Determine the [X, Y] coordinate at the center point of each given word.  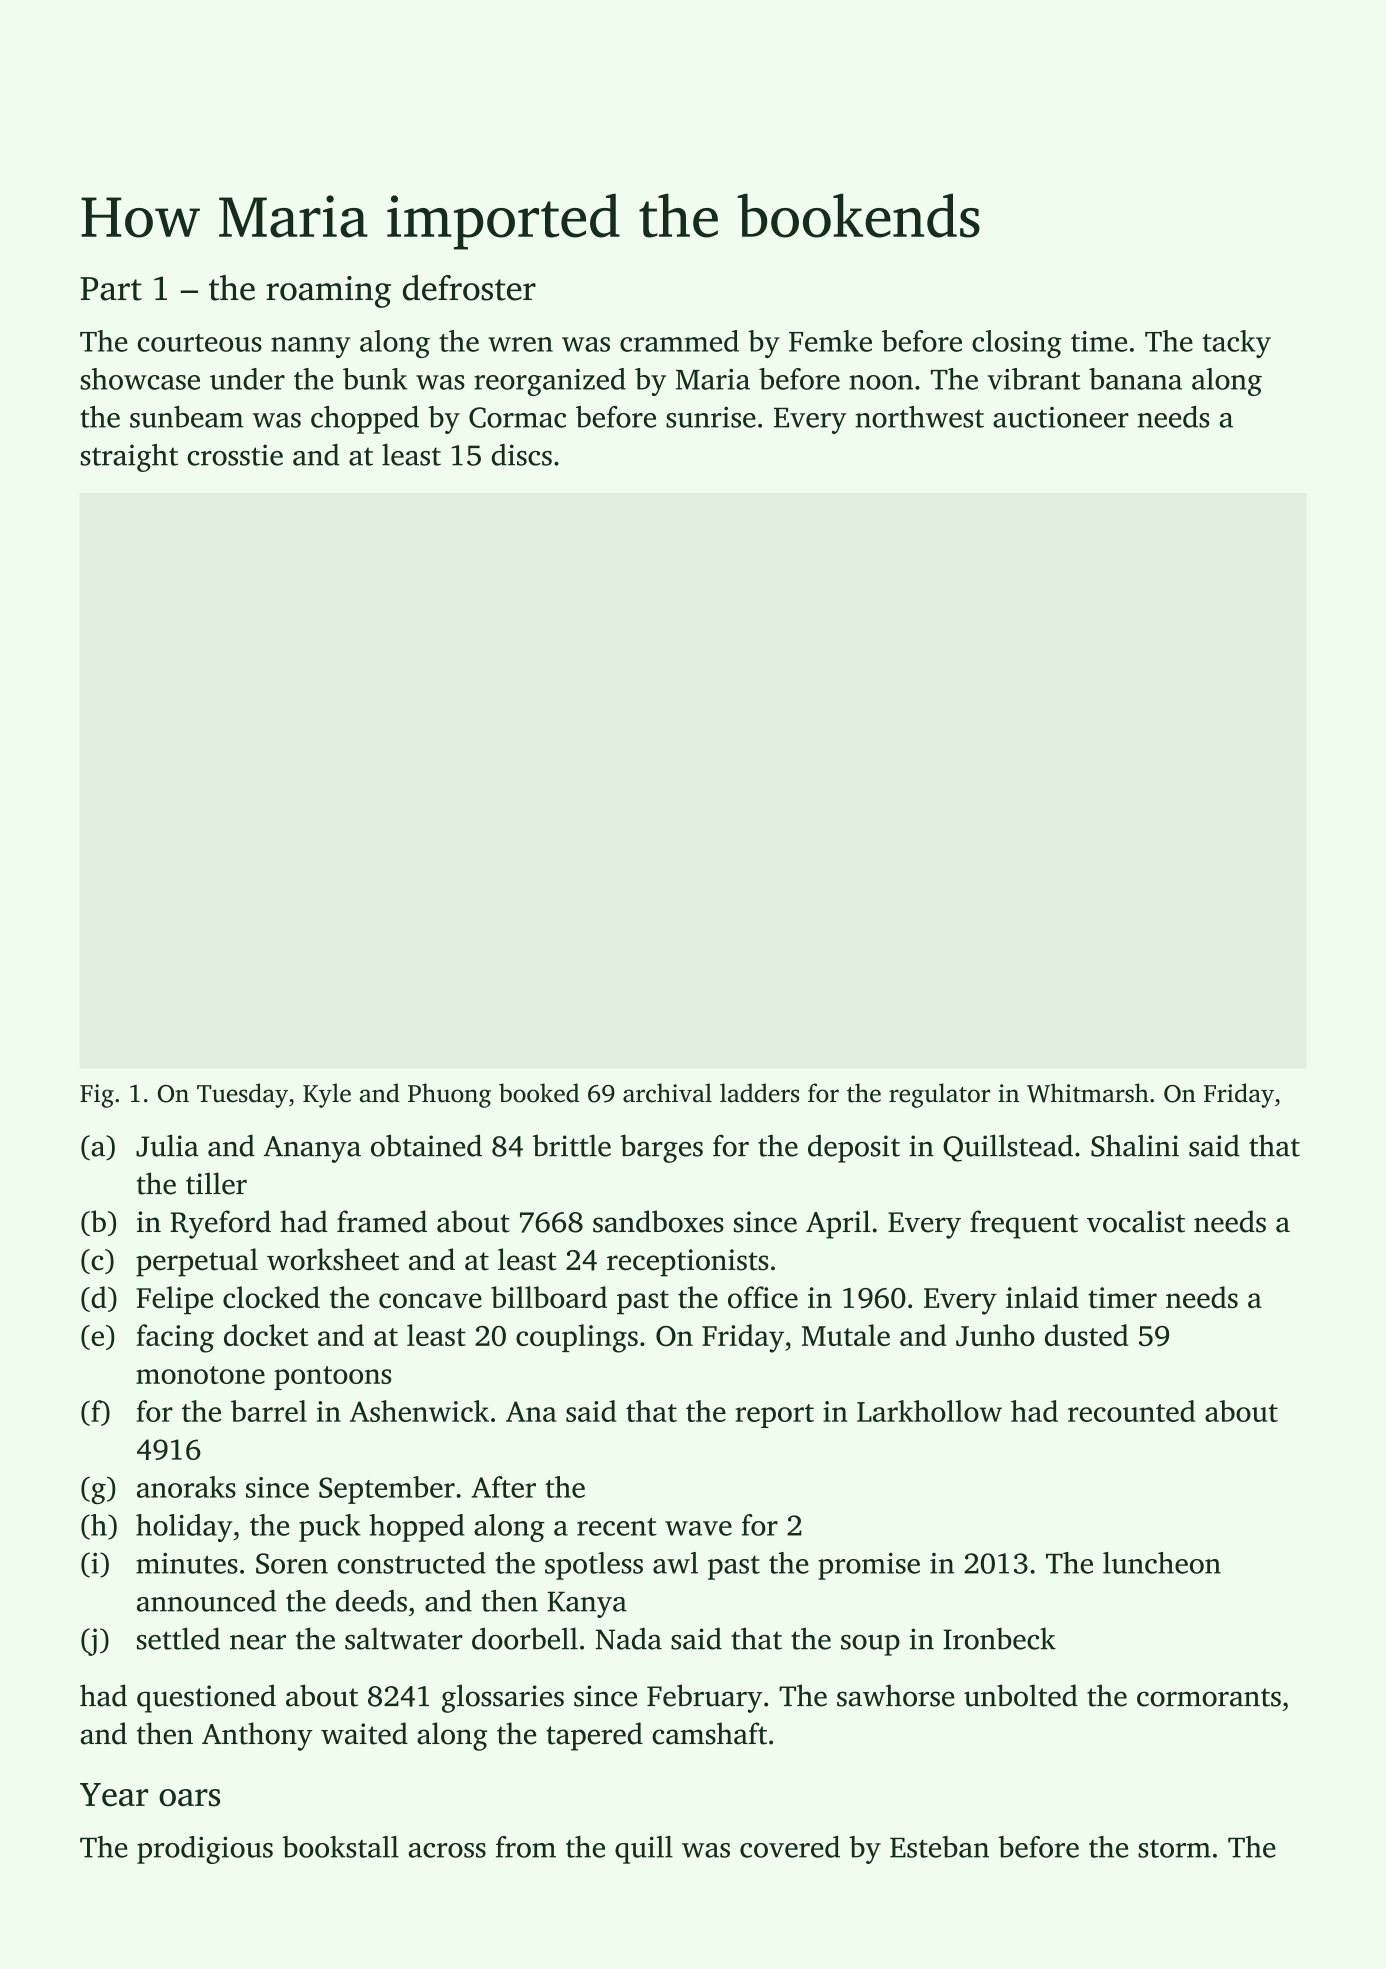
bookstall [340, 1847]
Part [111, 289]
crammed [679, 341]
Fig [97, 1096]
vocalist [1136, 1221]
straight [129, 458]
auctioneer [1061, 417]
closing [1017, 344]
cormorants [1209, 1697]
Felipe [174, 1300]
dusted [1086, 1335]
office [763, 1297]
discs [522, 455]
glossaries [503, 1698]
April [838, 1224]
